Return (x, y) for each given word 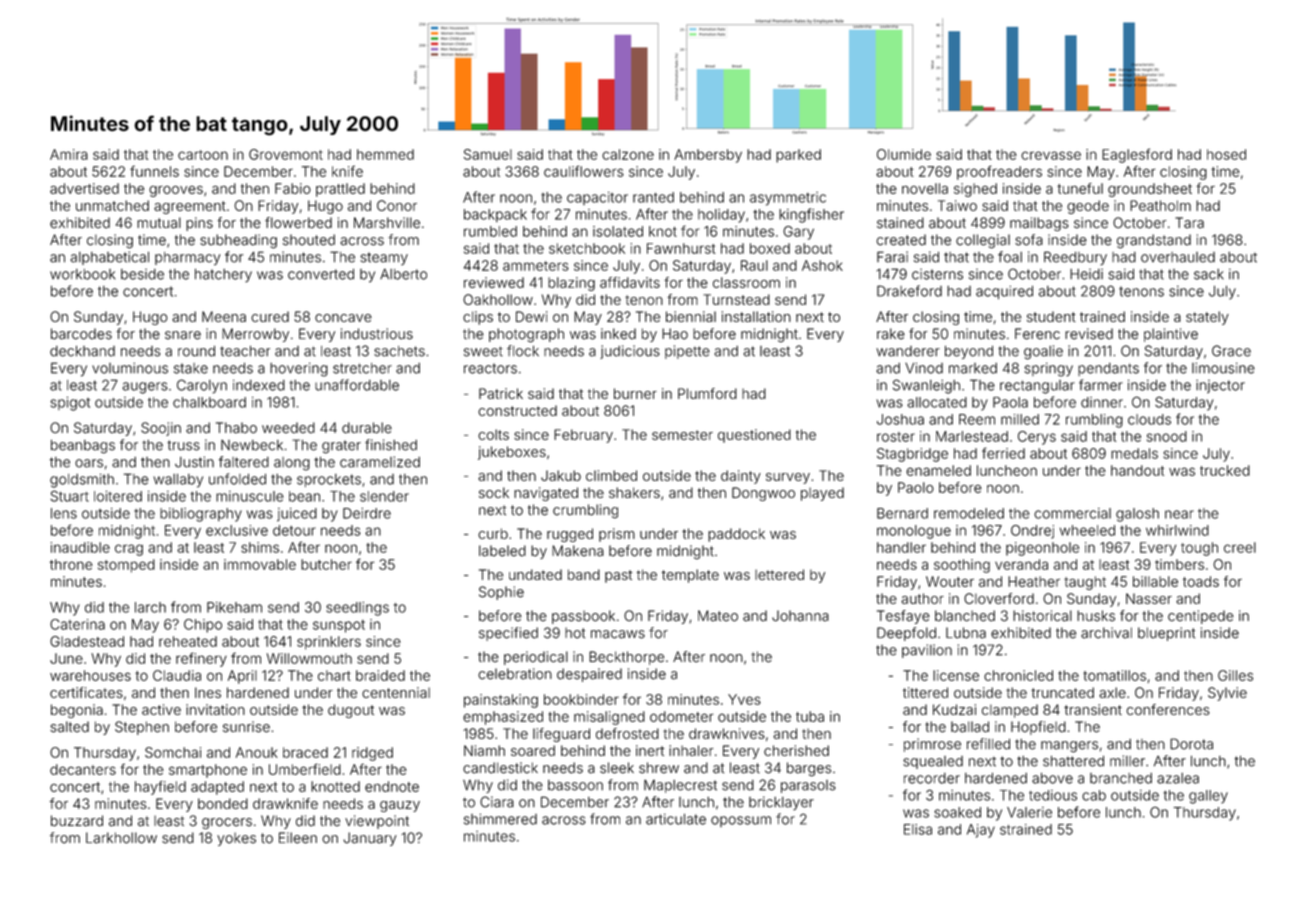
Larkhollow (121, 838)
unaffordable (357, 385)
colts (493, 434)
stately (1207, 318)
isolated (618, 231)
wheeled (1087, 530)
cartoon (203, 155)
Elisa (918, 829)
